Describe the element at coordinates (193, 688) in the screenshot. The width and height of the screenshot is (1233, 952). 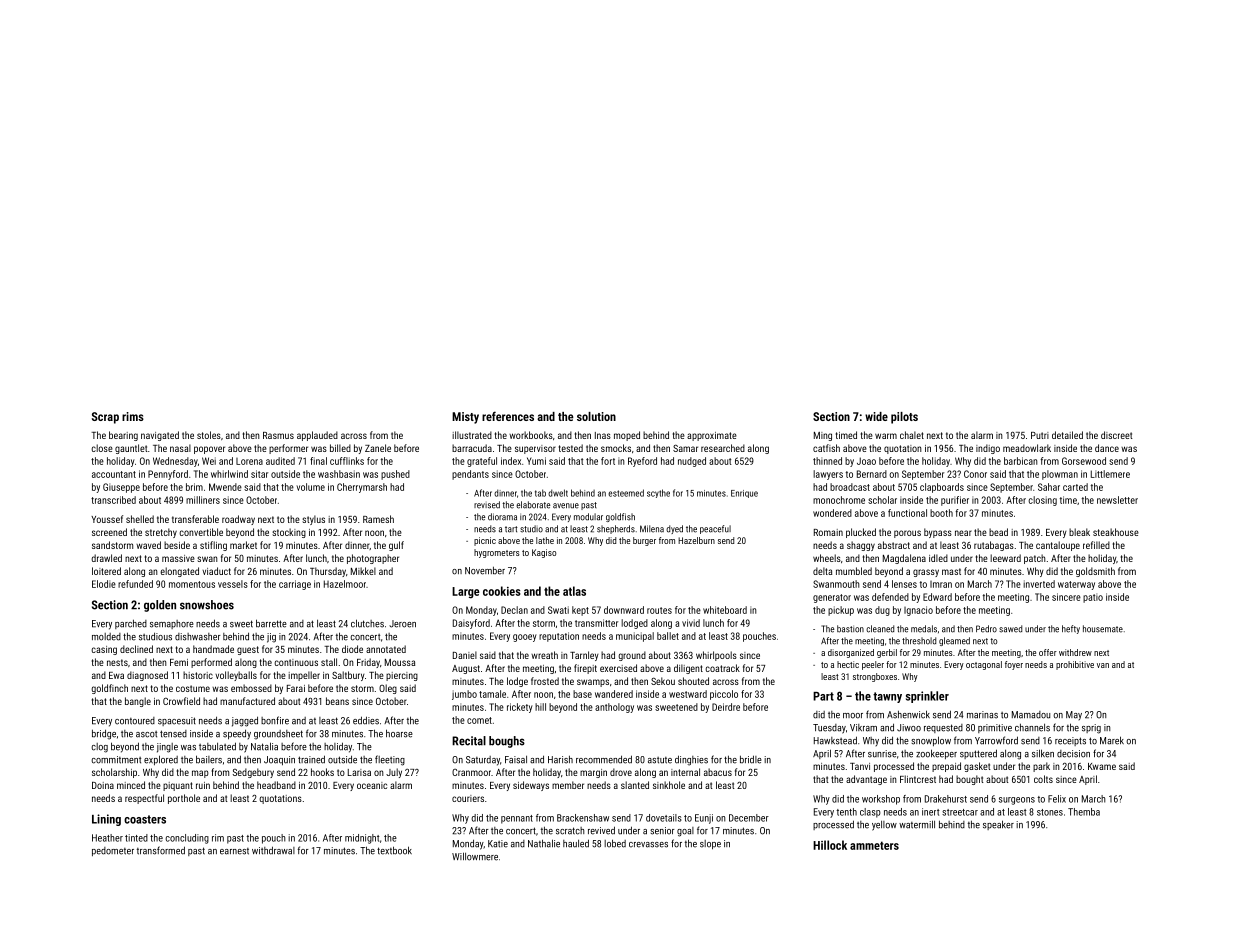
I see `costume` at that location.
